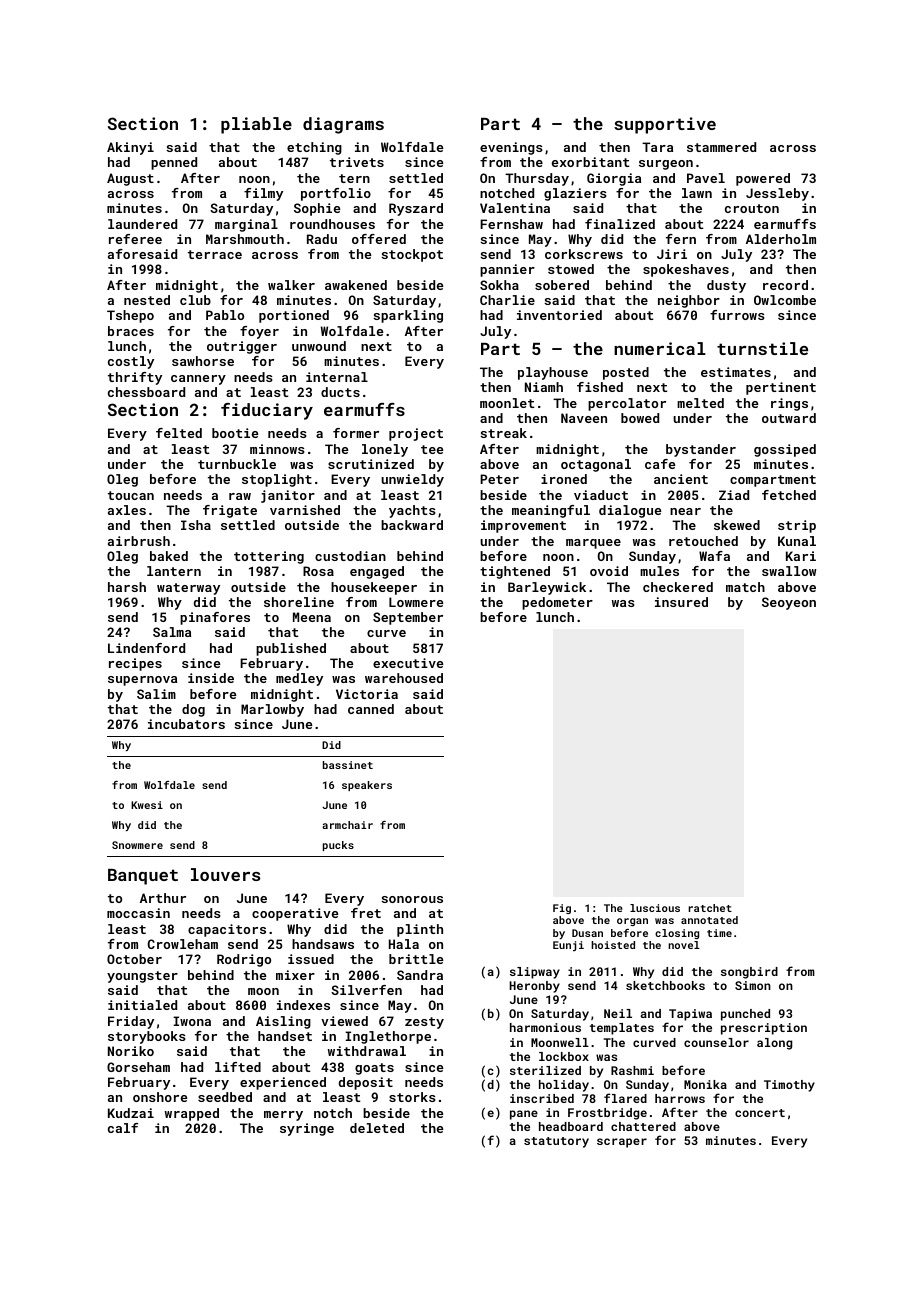 This page has height=1308, width=924. What do you see at coordinates (135, 378) in the page?
I see `thrifty` at bounding box center [135, 378].
